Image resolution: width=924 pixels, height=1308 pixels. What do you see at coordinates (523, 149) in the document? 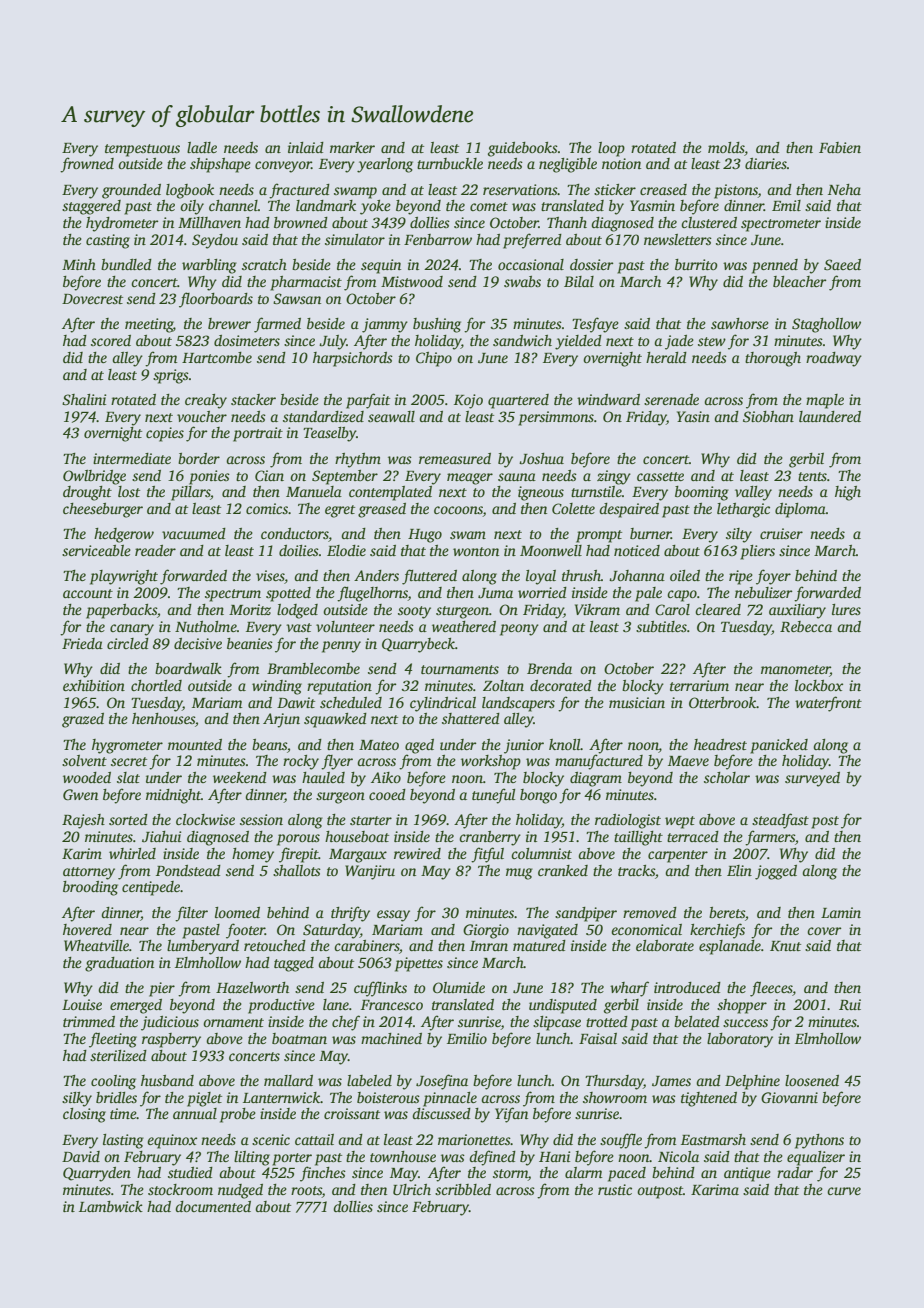
I see `guidebooks` at bounding box center [523, 149].
